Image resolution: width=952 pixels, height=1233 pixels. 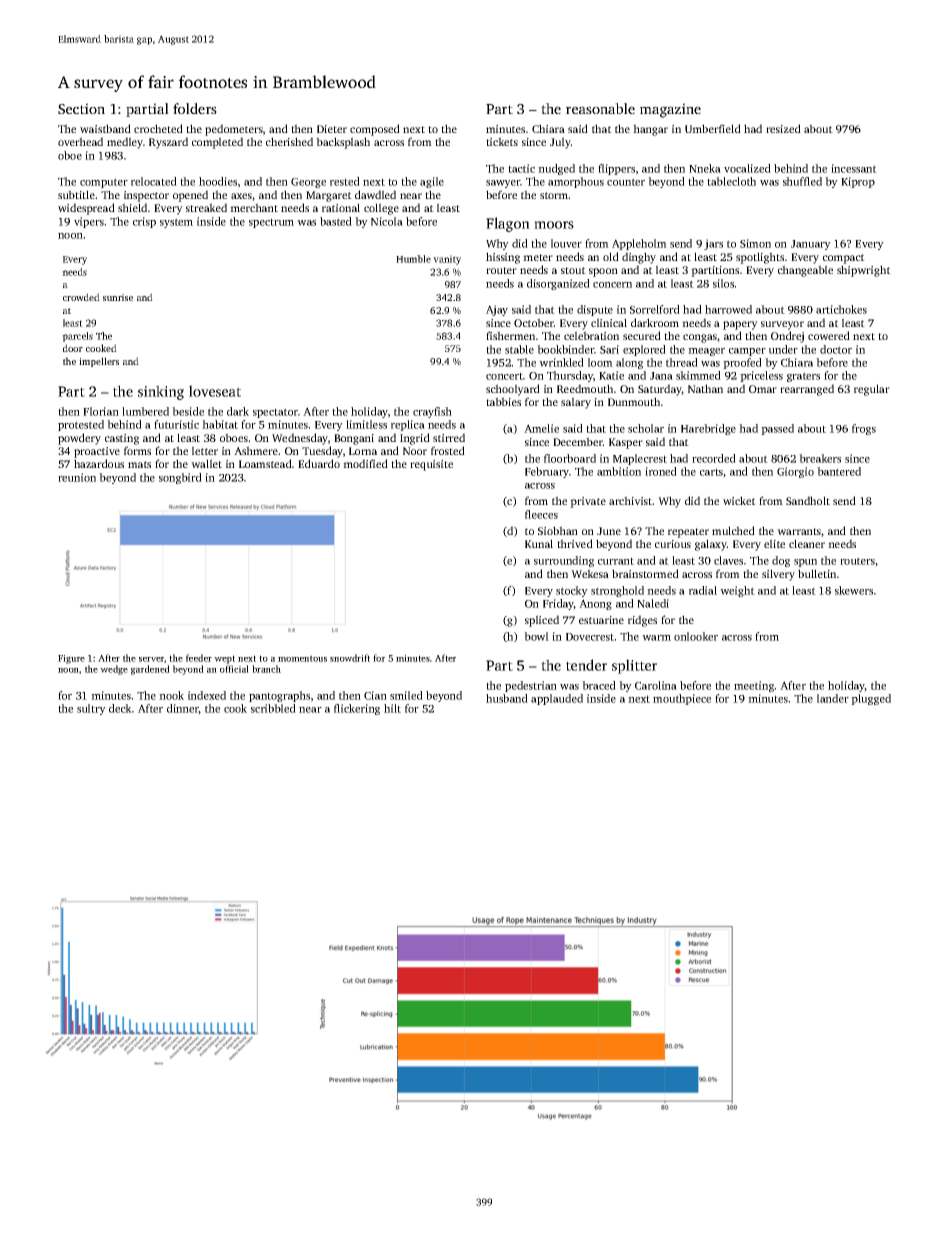 What do you see at coordinates (839, 471) in the screenshot?
I see `bantered` at bounding box center [839, 471].
